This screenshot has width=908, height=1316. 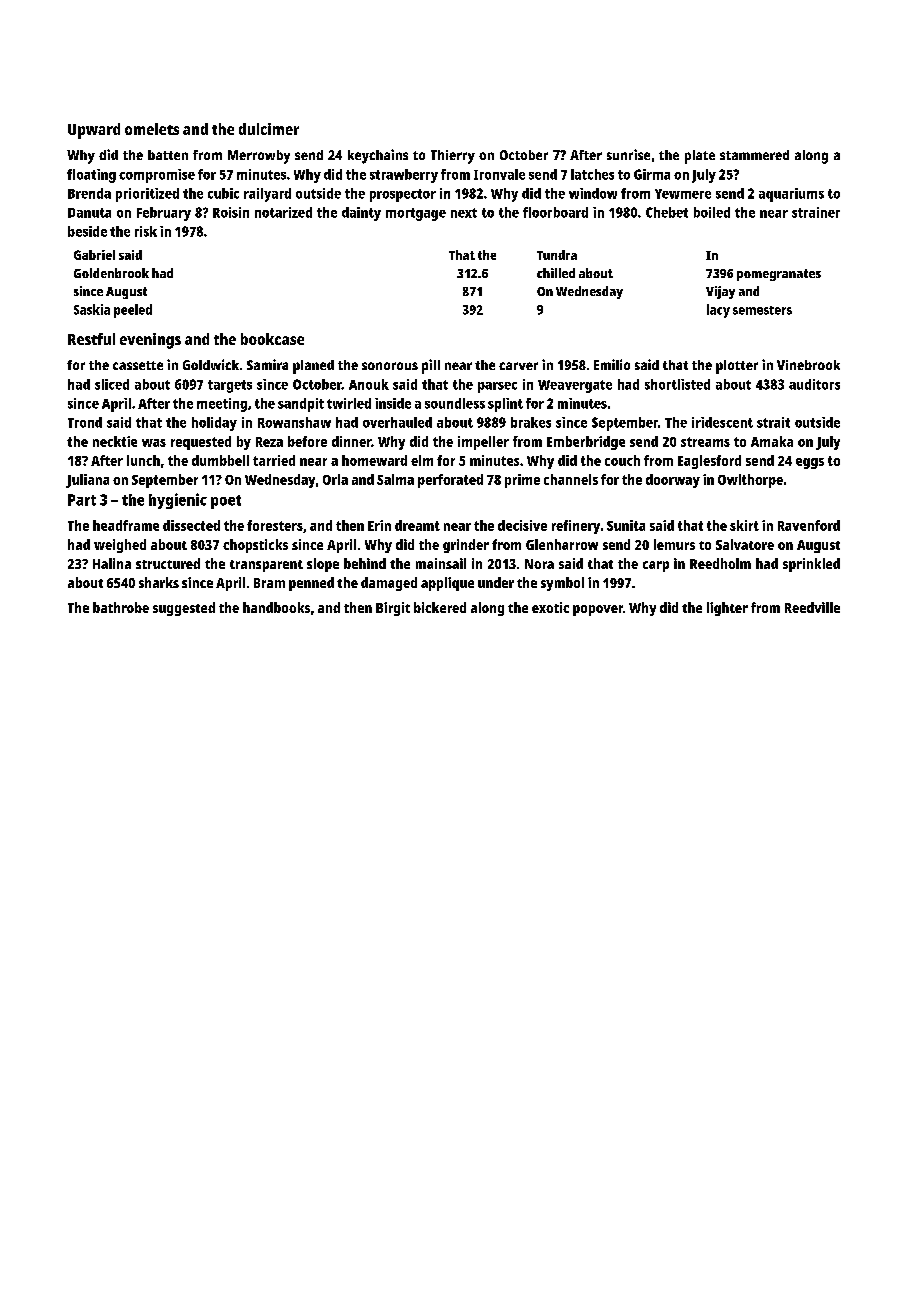 I want to click on chilled, so click(x=556, y=273).
